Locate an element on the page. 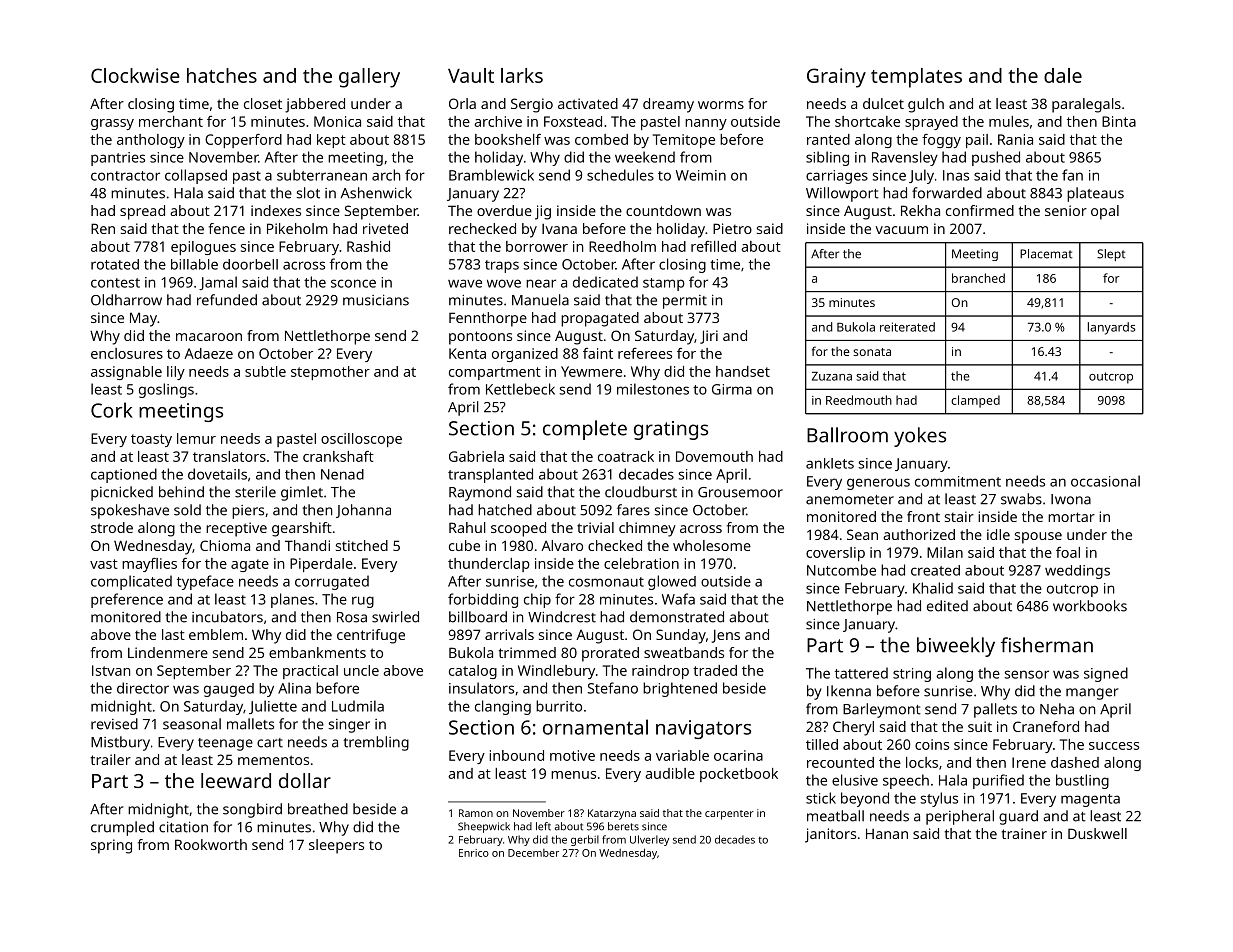 The width and height of the page is (1233, 952). sonata is located at coordinates (872, 352).
